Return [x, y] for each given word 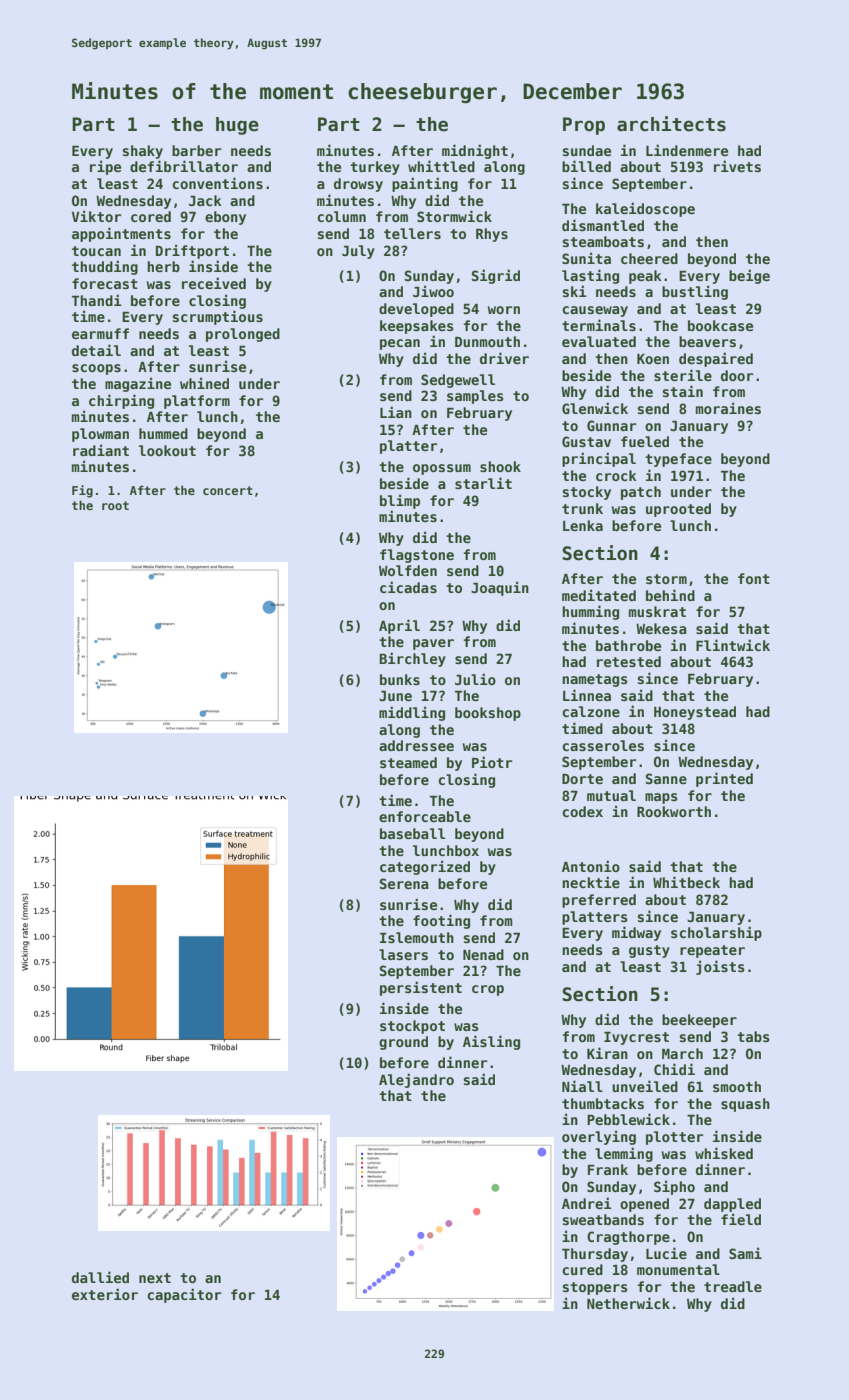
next [155, 1278]
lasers [403, 954]
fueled [645, 441]
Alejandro [416, 1080]
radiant [101, 450]
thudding [105, 267]
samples [475, 397]
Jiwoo [433, 291]
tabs [753, 1036]
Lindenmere [687, 150]
